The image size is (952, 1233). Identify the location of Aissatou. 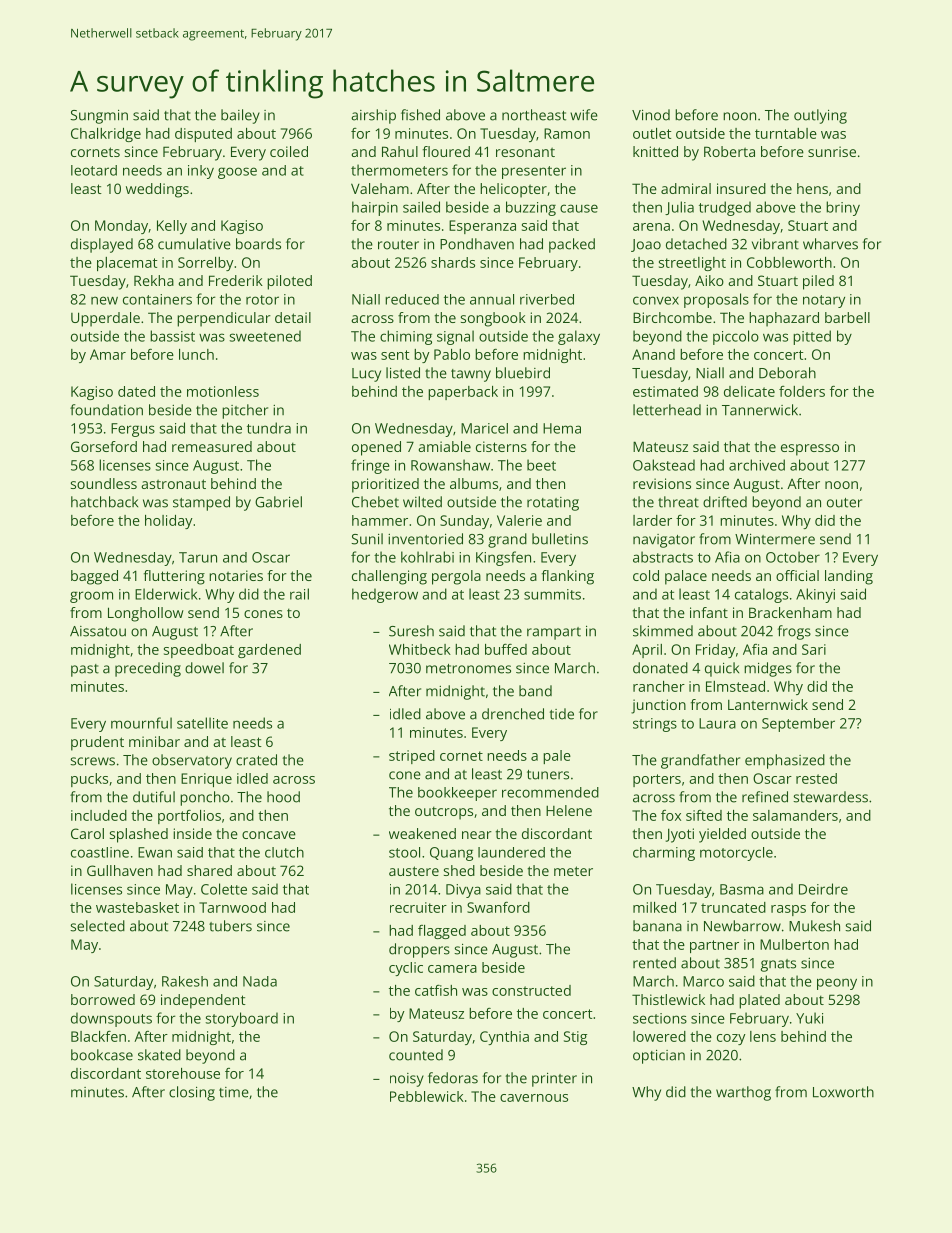
(98, 631).
